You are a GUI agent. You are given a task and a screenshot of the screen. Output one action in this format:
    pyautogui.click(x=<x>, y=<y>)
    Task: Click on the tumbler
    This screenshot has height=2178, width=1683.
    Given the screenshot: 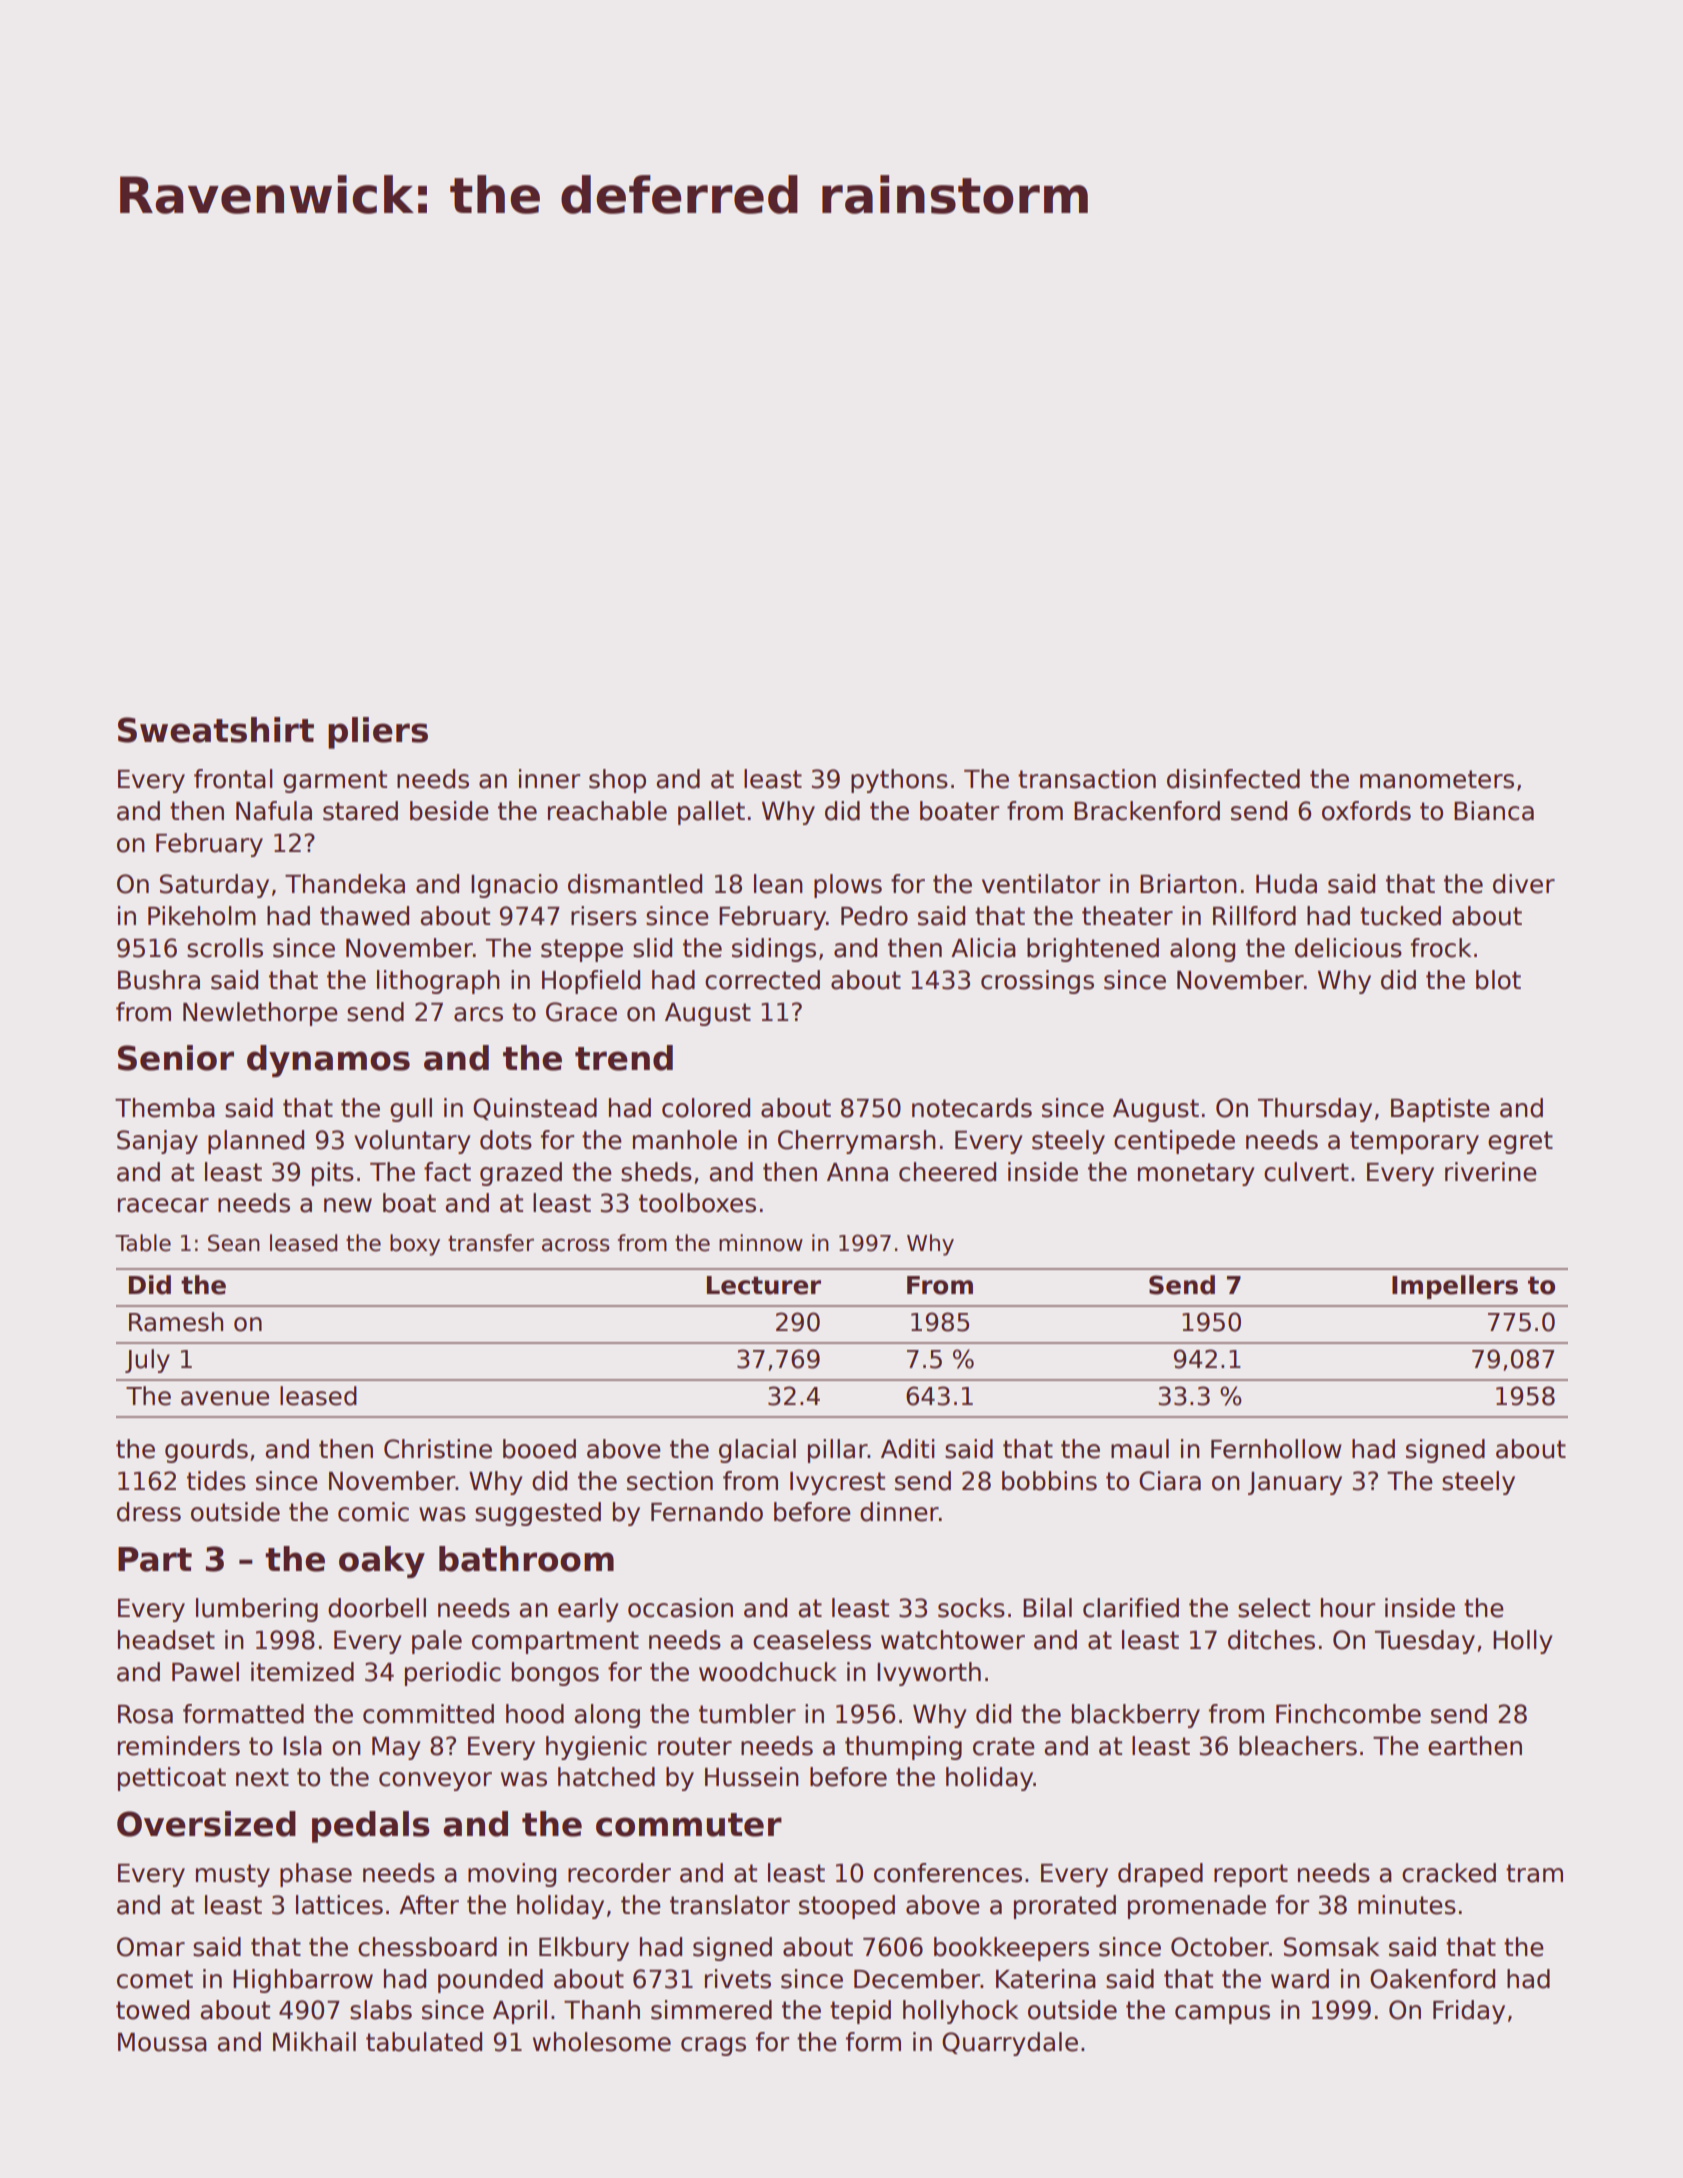 What is the action you would take?
    pyautogui.click(x=747, y=1714)
